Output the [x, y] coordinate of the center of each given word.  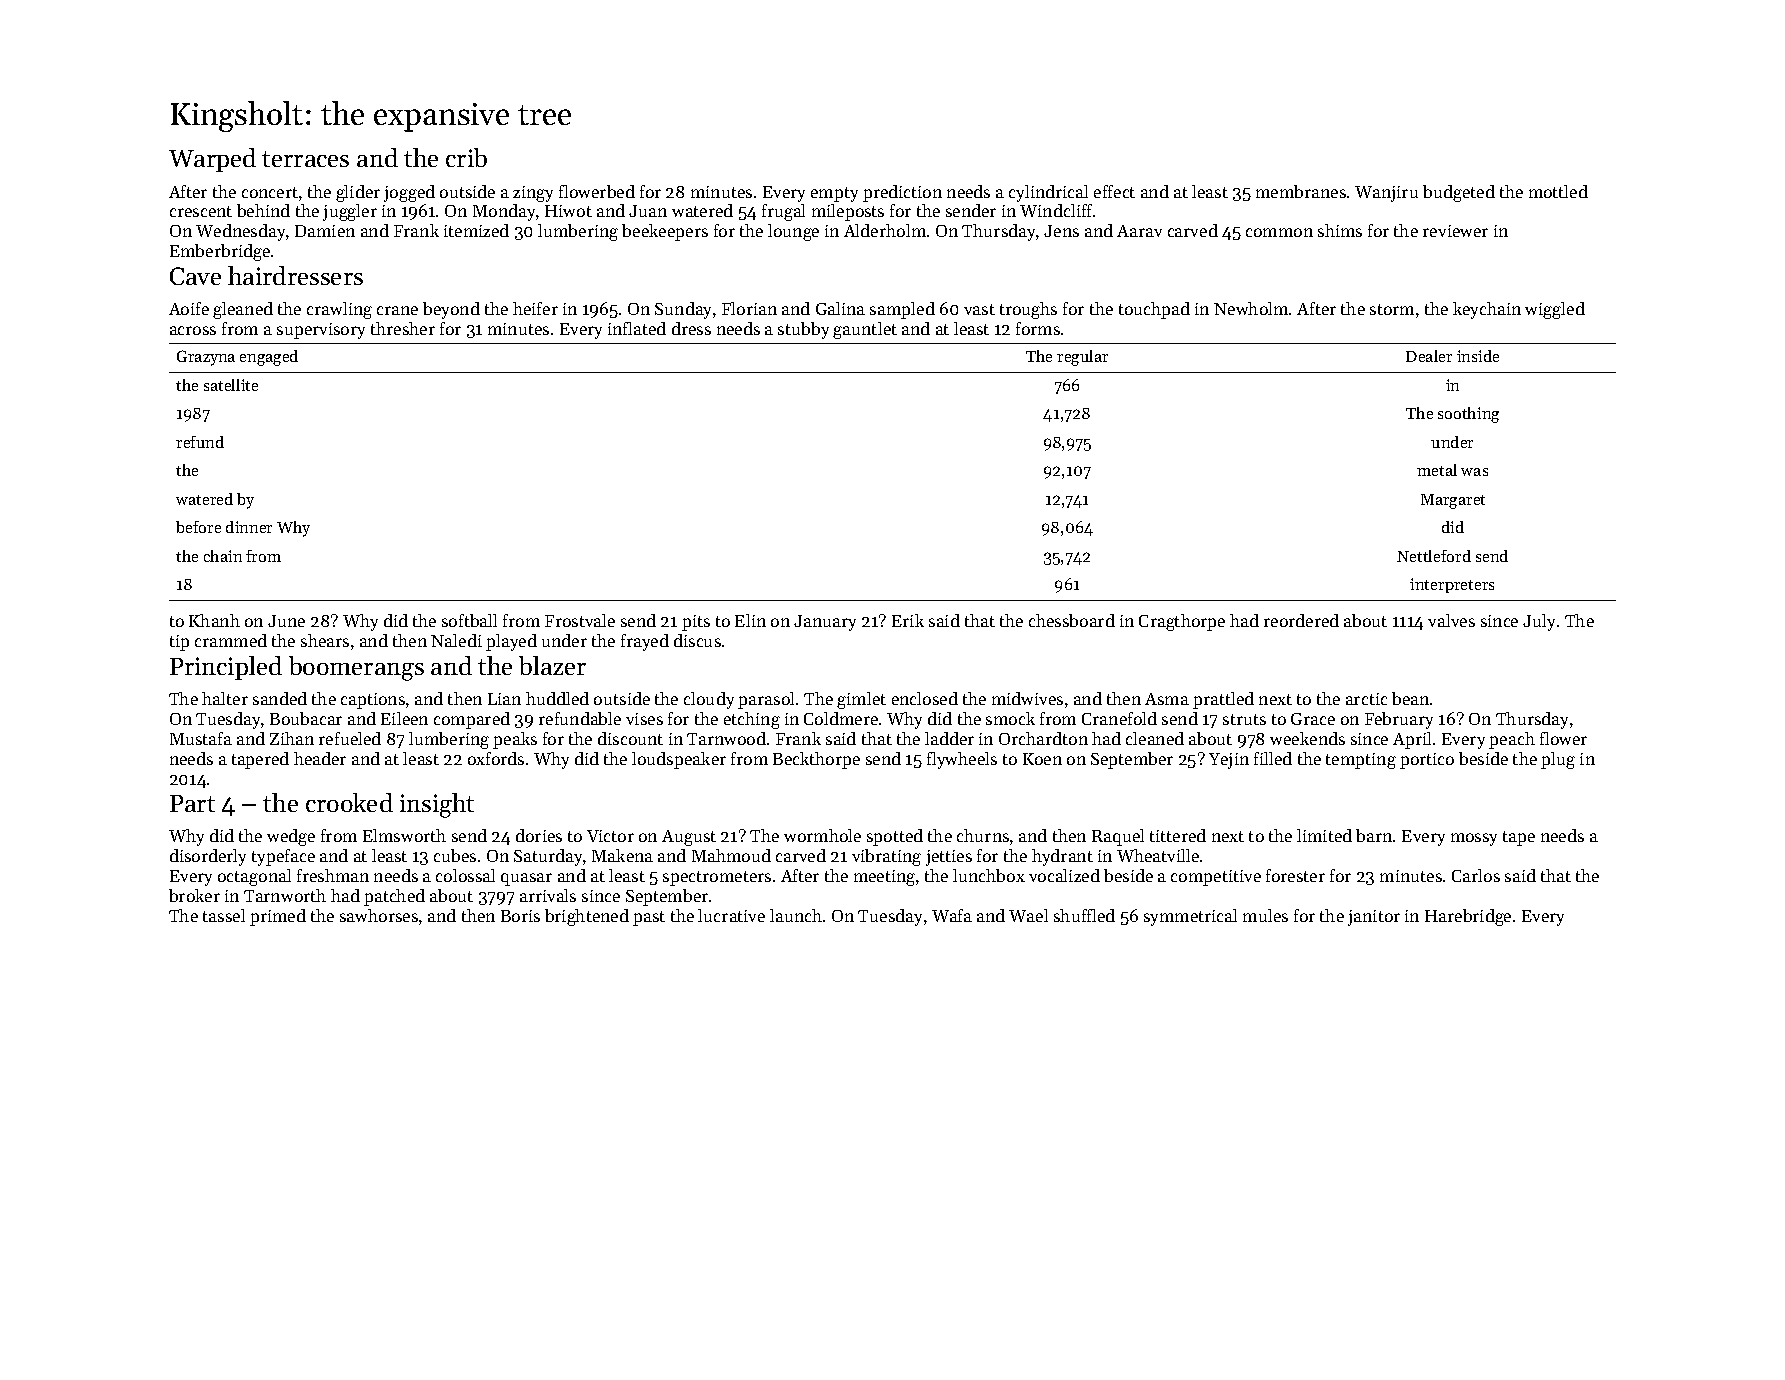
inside [1478, 356]
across [193, 330]
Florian [749, 308]
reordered [1301, 620]
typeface [283, 857]
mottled [1558, 191]
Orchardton [1043, 738]
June [286, 621]
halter [225, 698]
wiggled [1555, 310]
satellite [231, 385]
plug [1558, 760]
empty [834, 194]
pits [696, 623]
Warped [212, 160]
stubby [803, 330]
